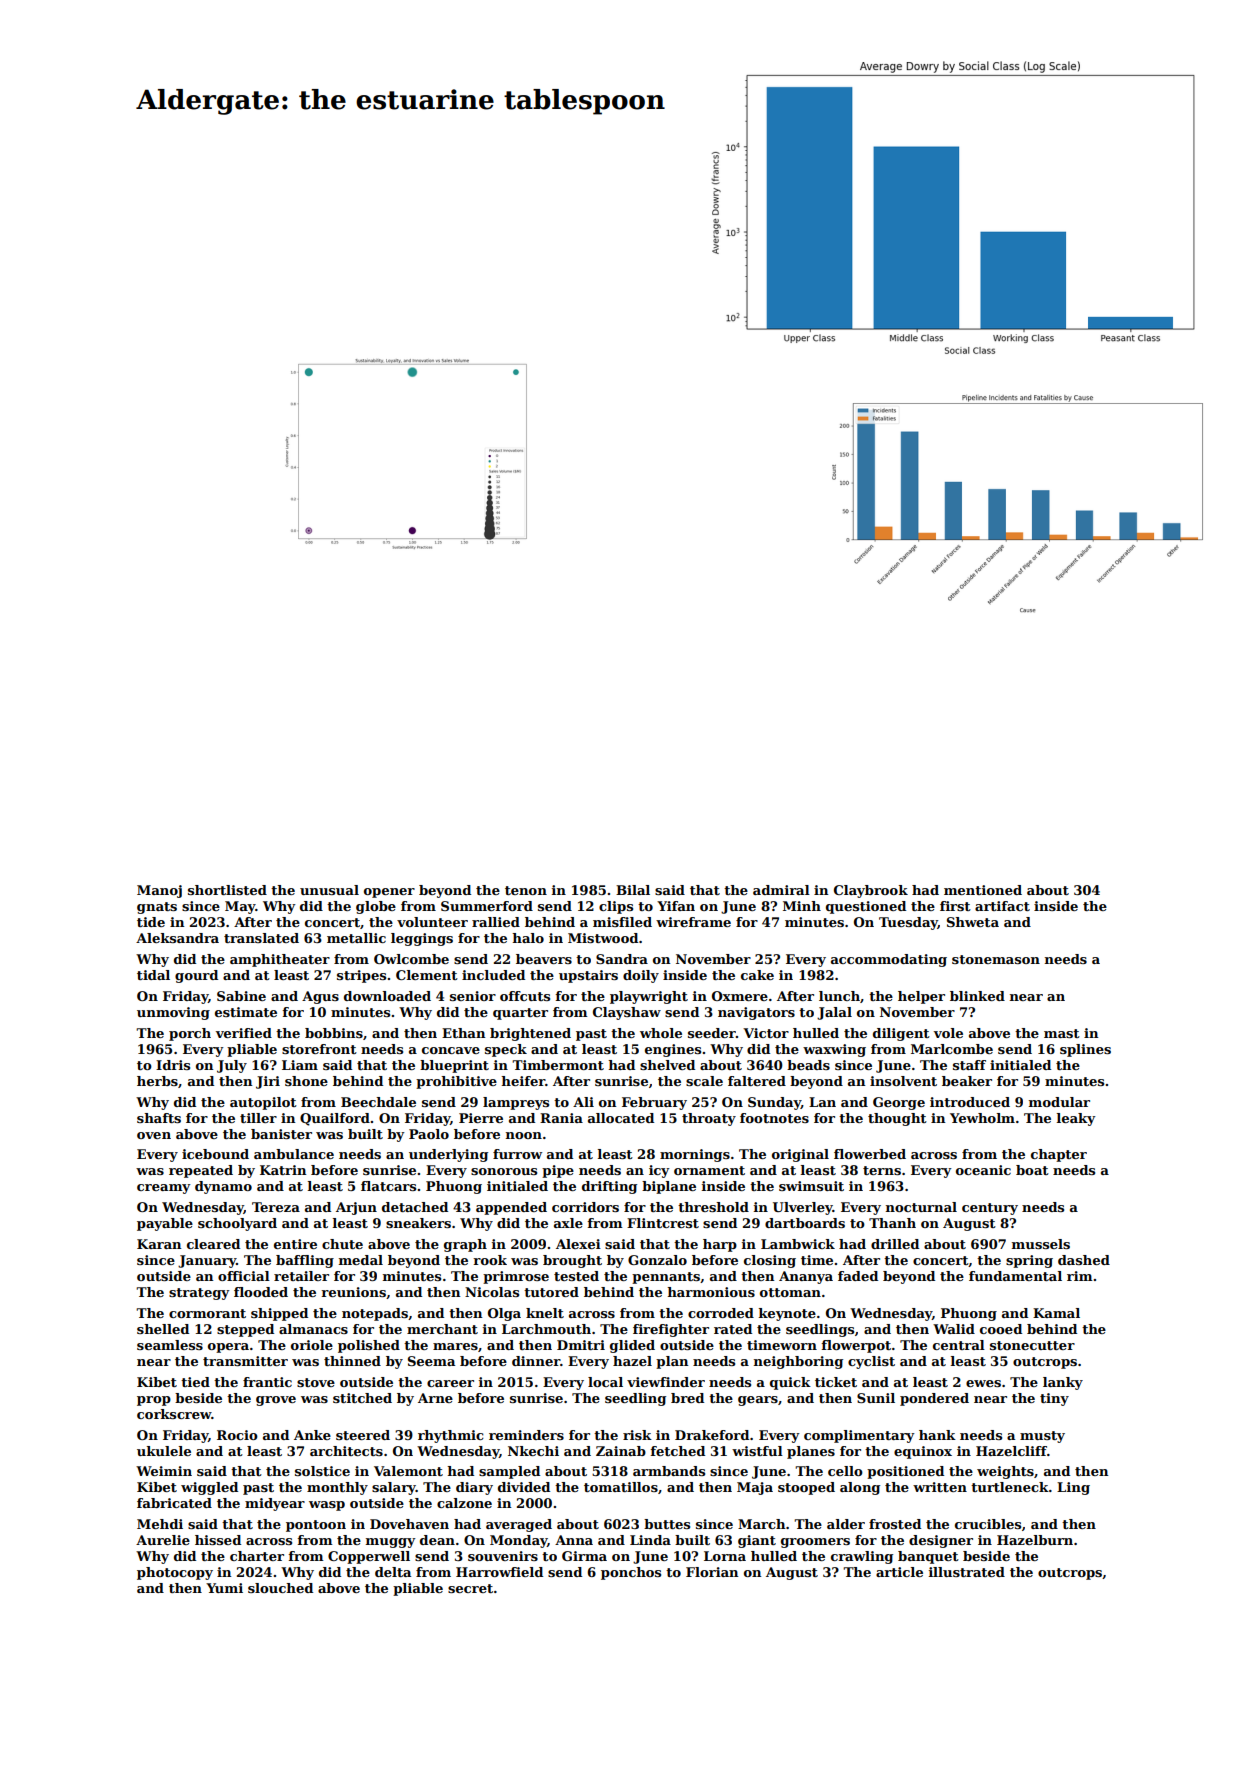 Image resolution: width=1249 pixels, height=1767 pixels. I want to click on mentioned, so click(983, 890).
